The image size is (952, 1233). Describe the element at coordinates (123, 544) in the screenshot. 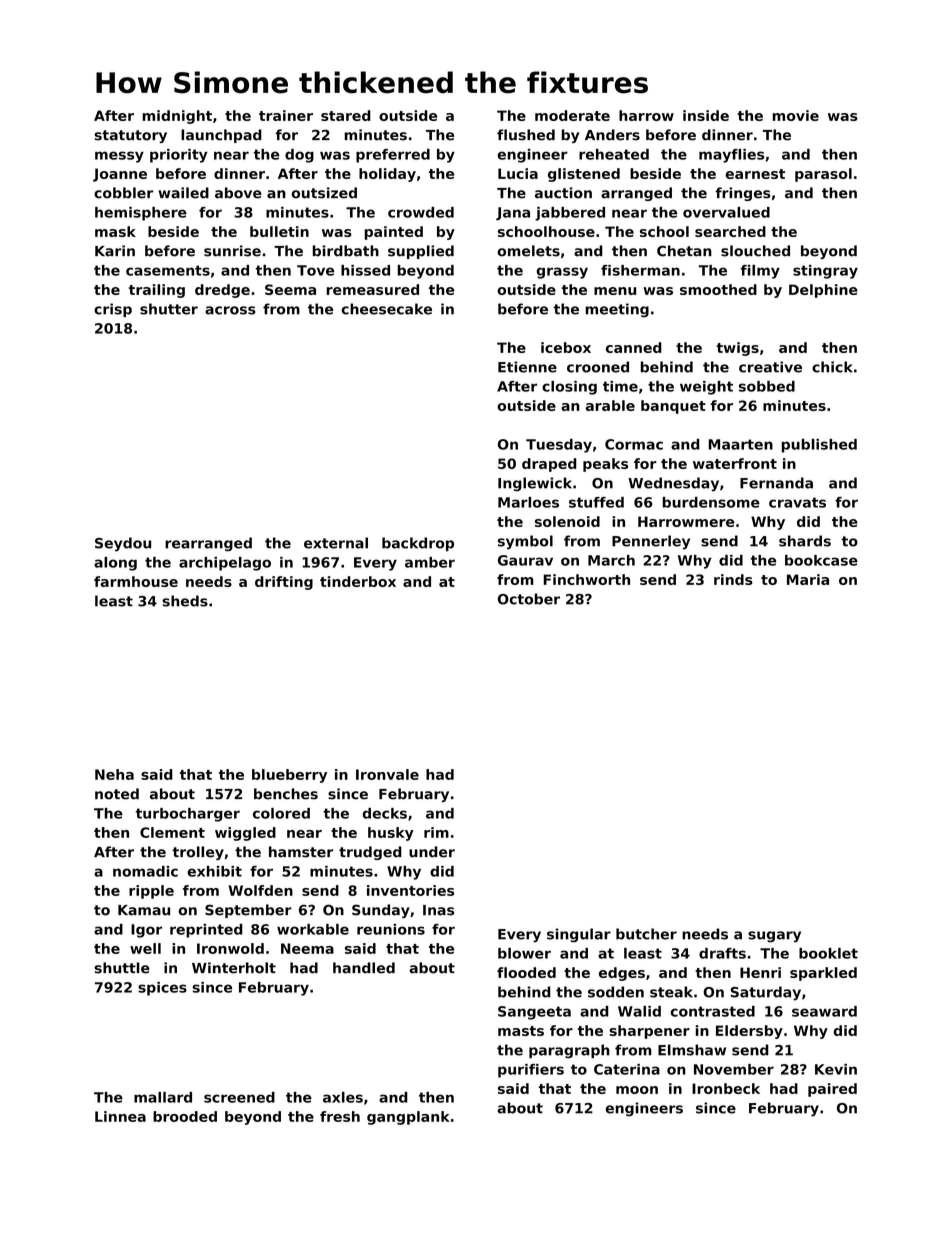

I see `Seydou` at that location.
